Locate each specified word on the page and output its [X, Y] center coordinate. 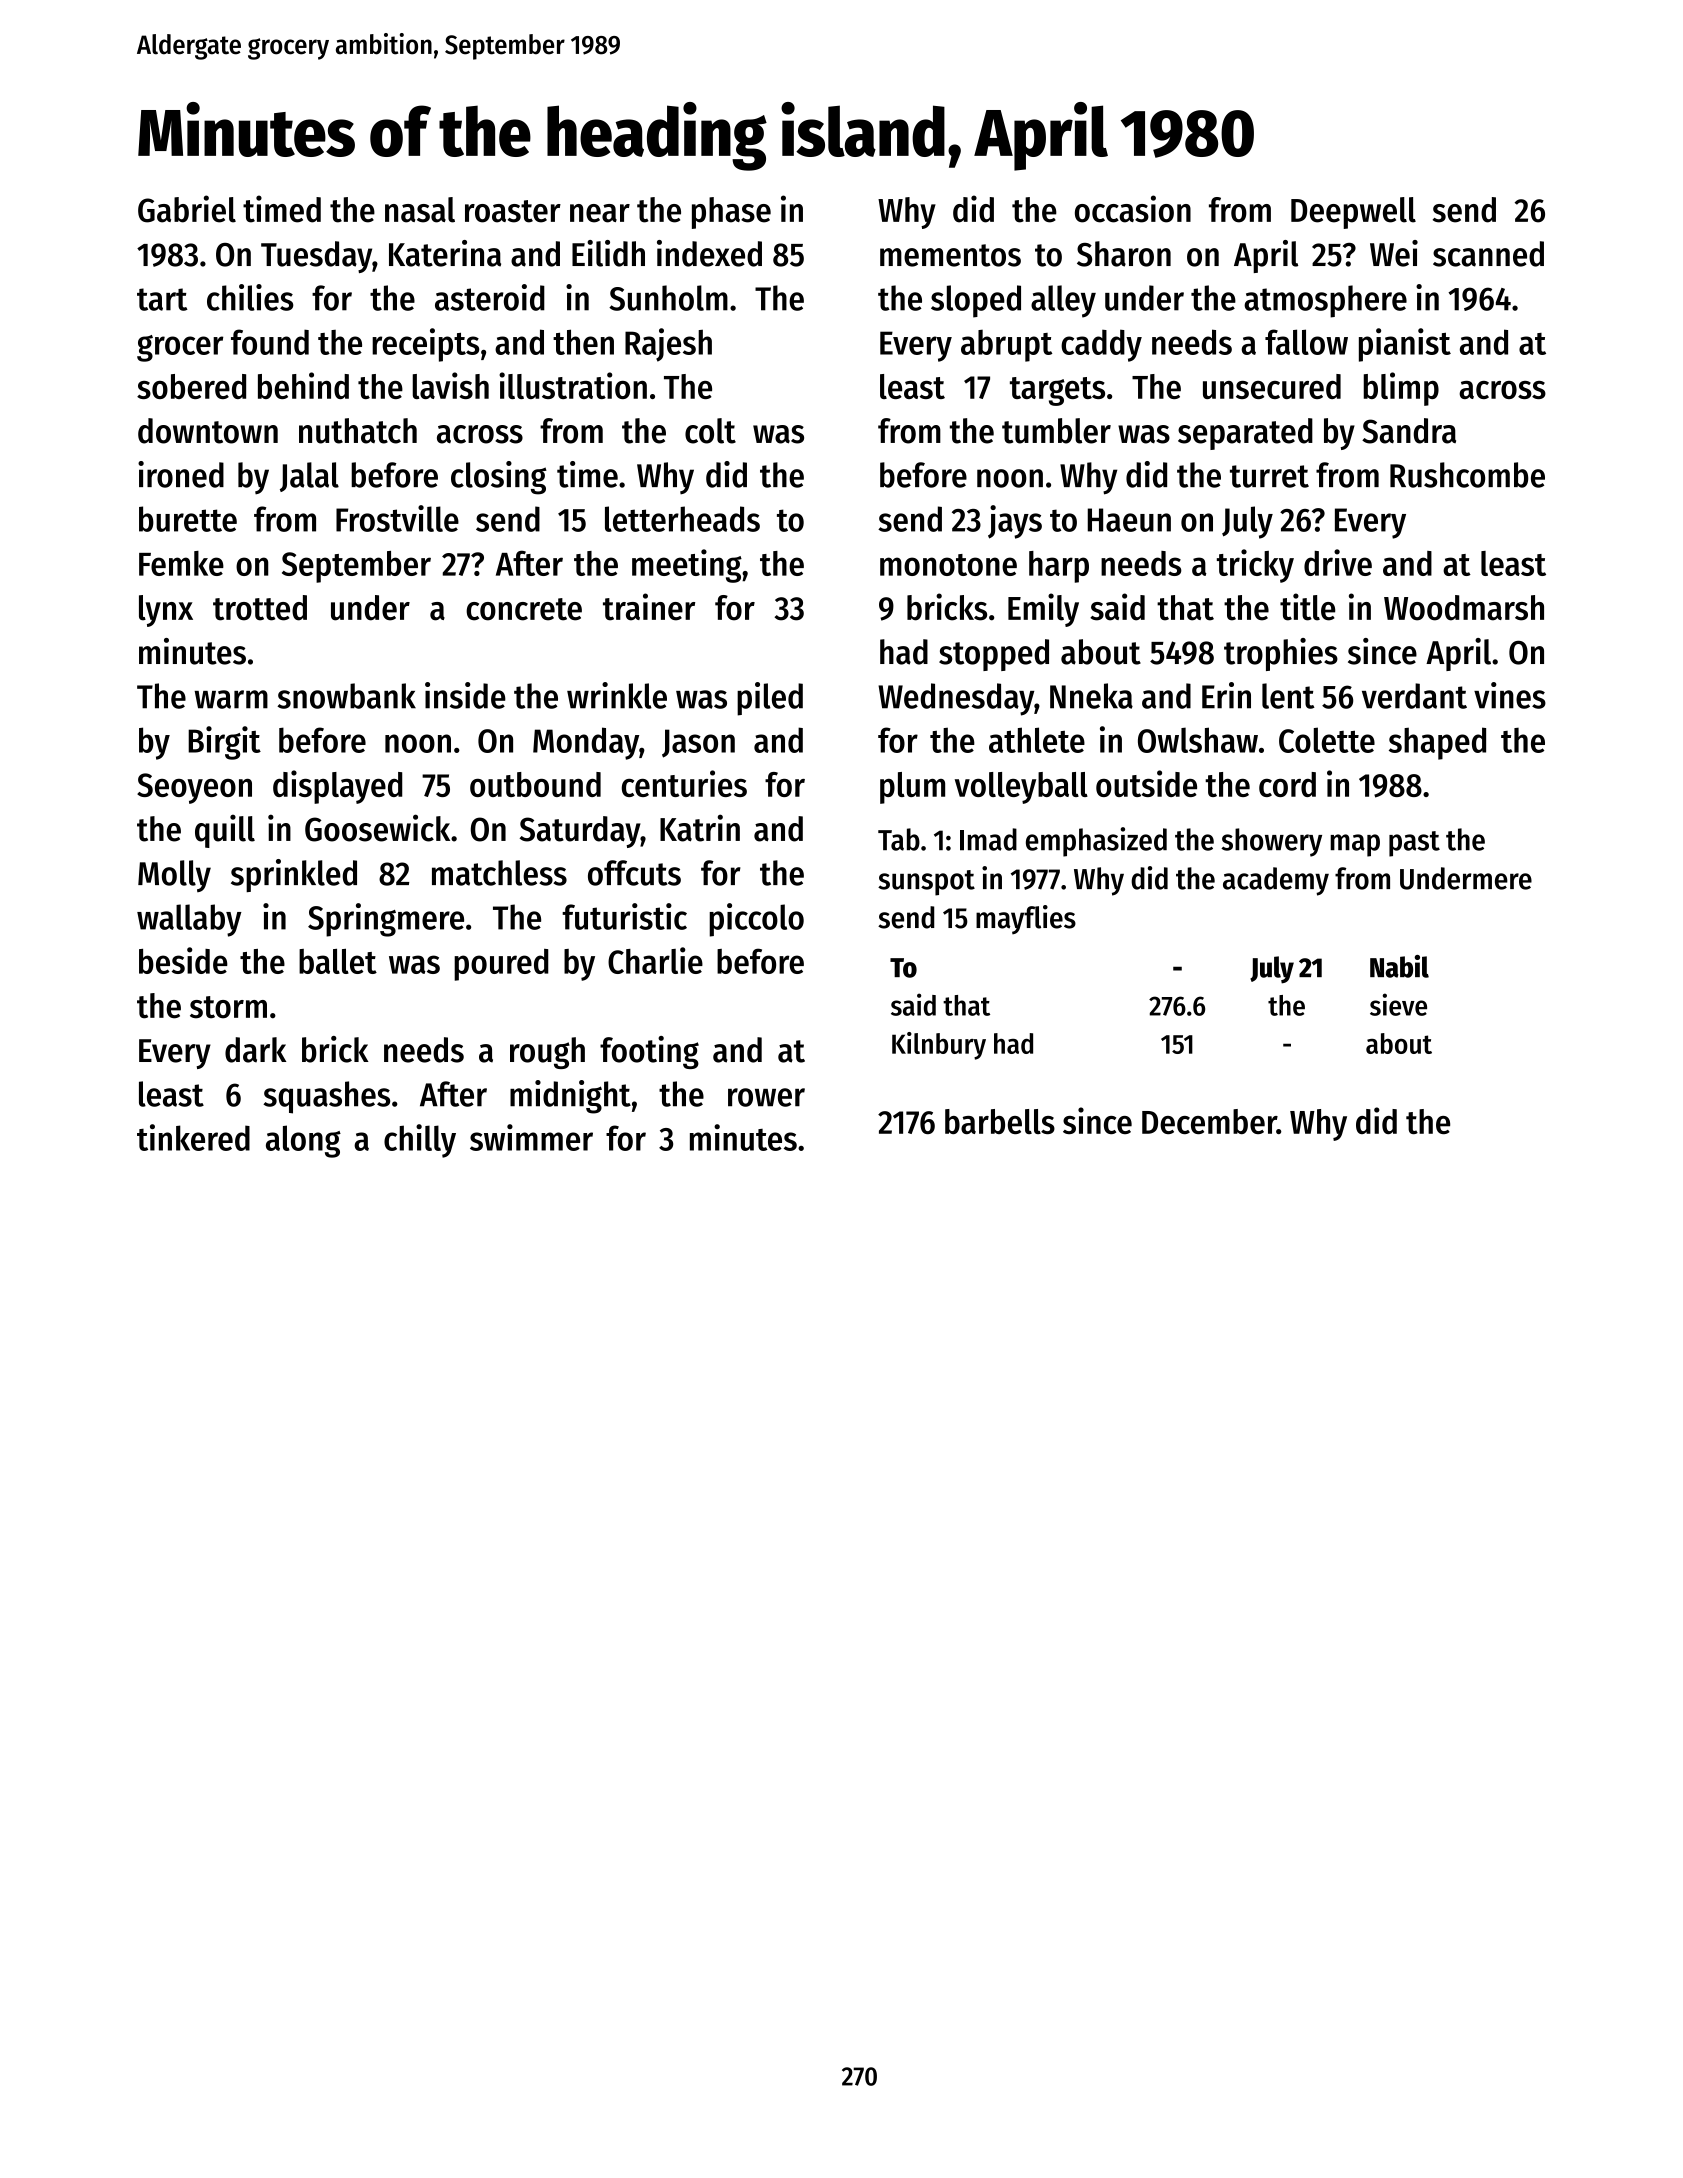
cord [1287, 784]
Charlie [655, 960]
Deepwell [1353, 213]
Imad [988, 839]
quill [225, 831]
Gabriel [187, 209]
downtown [208, 431]
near [600, 213]
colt [710, 431]
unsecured [1272, 386]
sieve [1398, 1004]
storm [228, 1007]
